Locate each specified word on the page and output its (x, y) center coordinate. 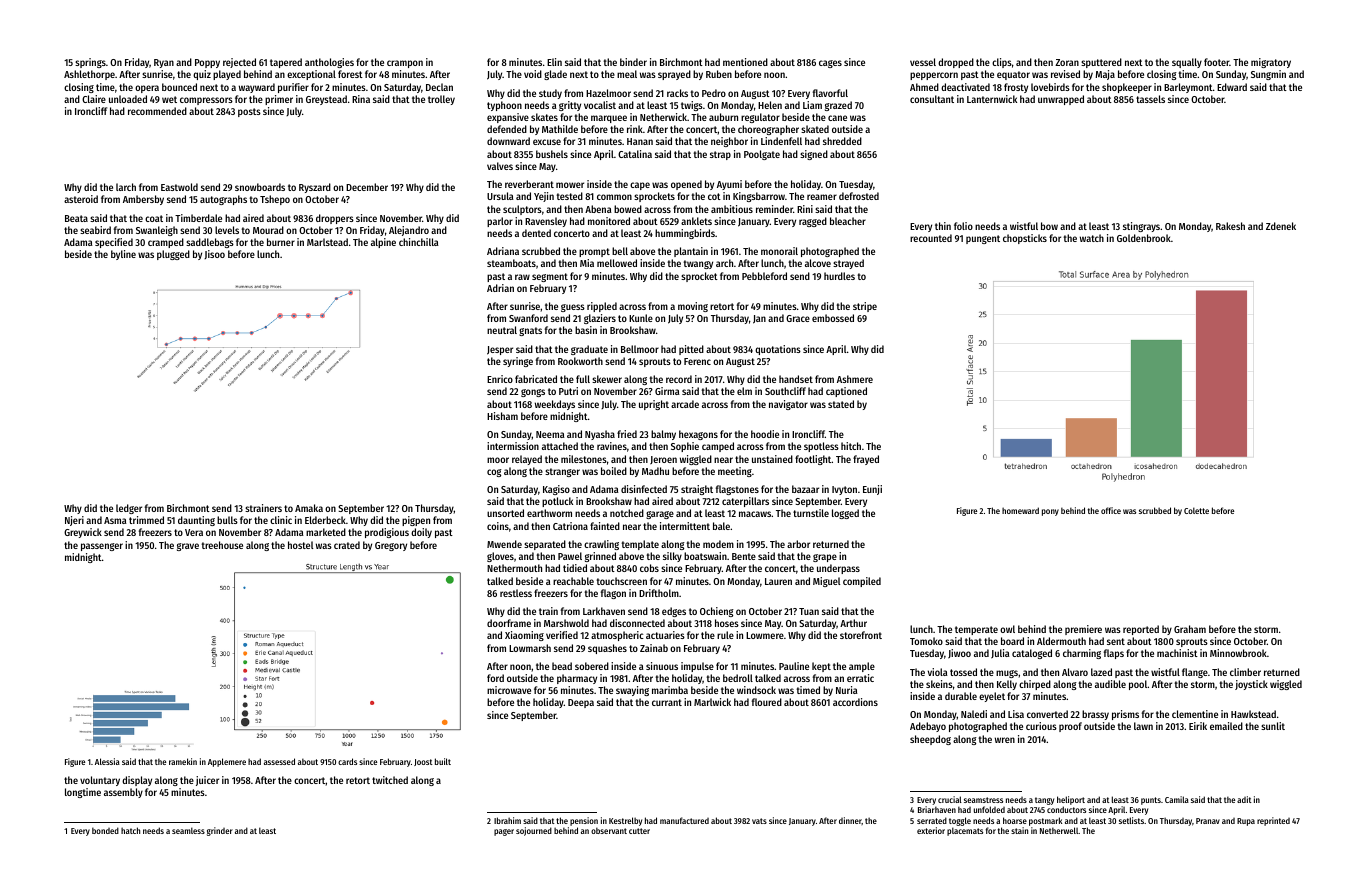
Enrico (500, 379)
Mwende (504, 544)
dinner (850, 821)
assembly (123, 793)
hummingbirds (685, 234)
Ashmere (855, 379)
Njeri (74, 521)
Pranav (1208, 821)
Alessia (107, 761)
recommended (157, 111)
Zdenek (1281, 226)
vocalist (600, 105)
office (1111, 510)
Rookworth (580, 361)
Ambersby (143, 200)
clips (1002, 63)
